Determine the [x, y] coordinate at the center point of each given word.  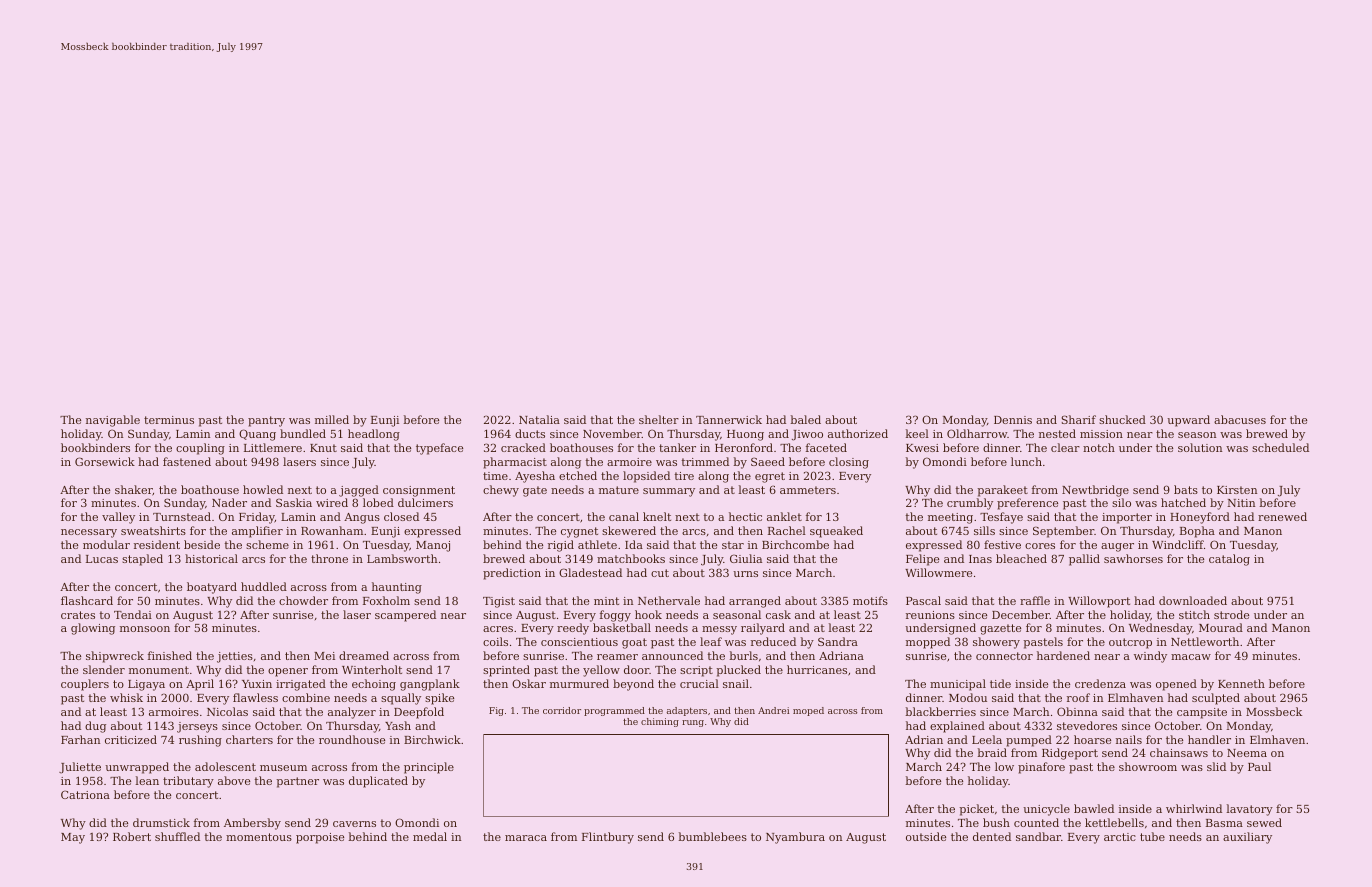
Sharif [1079, 419]
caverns [354, 824]
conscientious [579, 642]
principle [429, 768]
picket [976, 810]
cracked [523, 447]
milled [332, 419]
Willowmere [938, 572]
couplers [85, 685]
